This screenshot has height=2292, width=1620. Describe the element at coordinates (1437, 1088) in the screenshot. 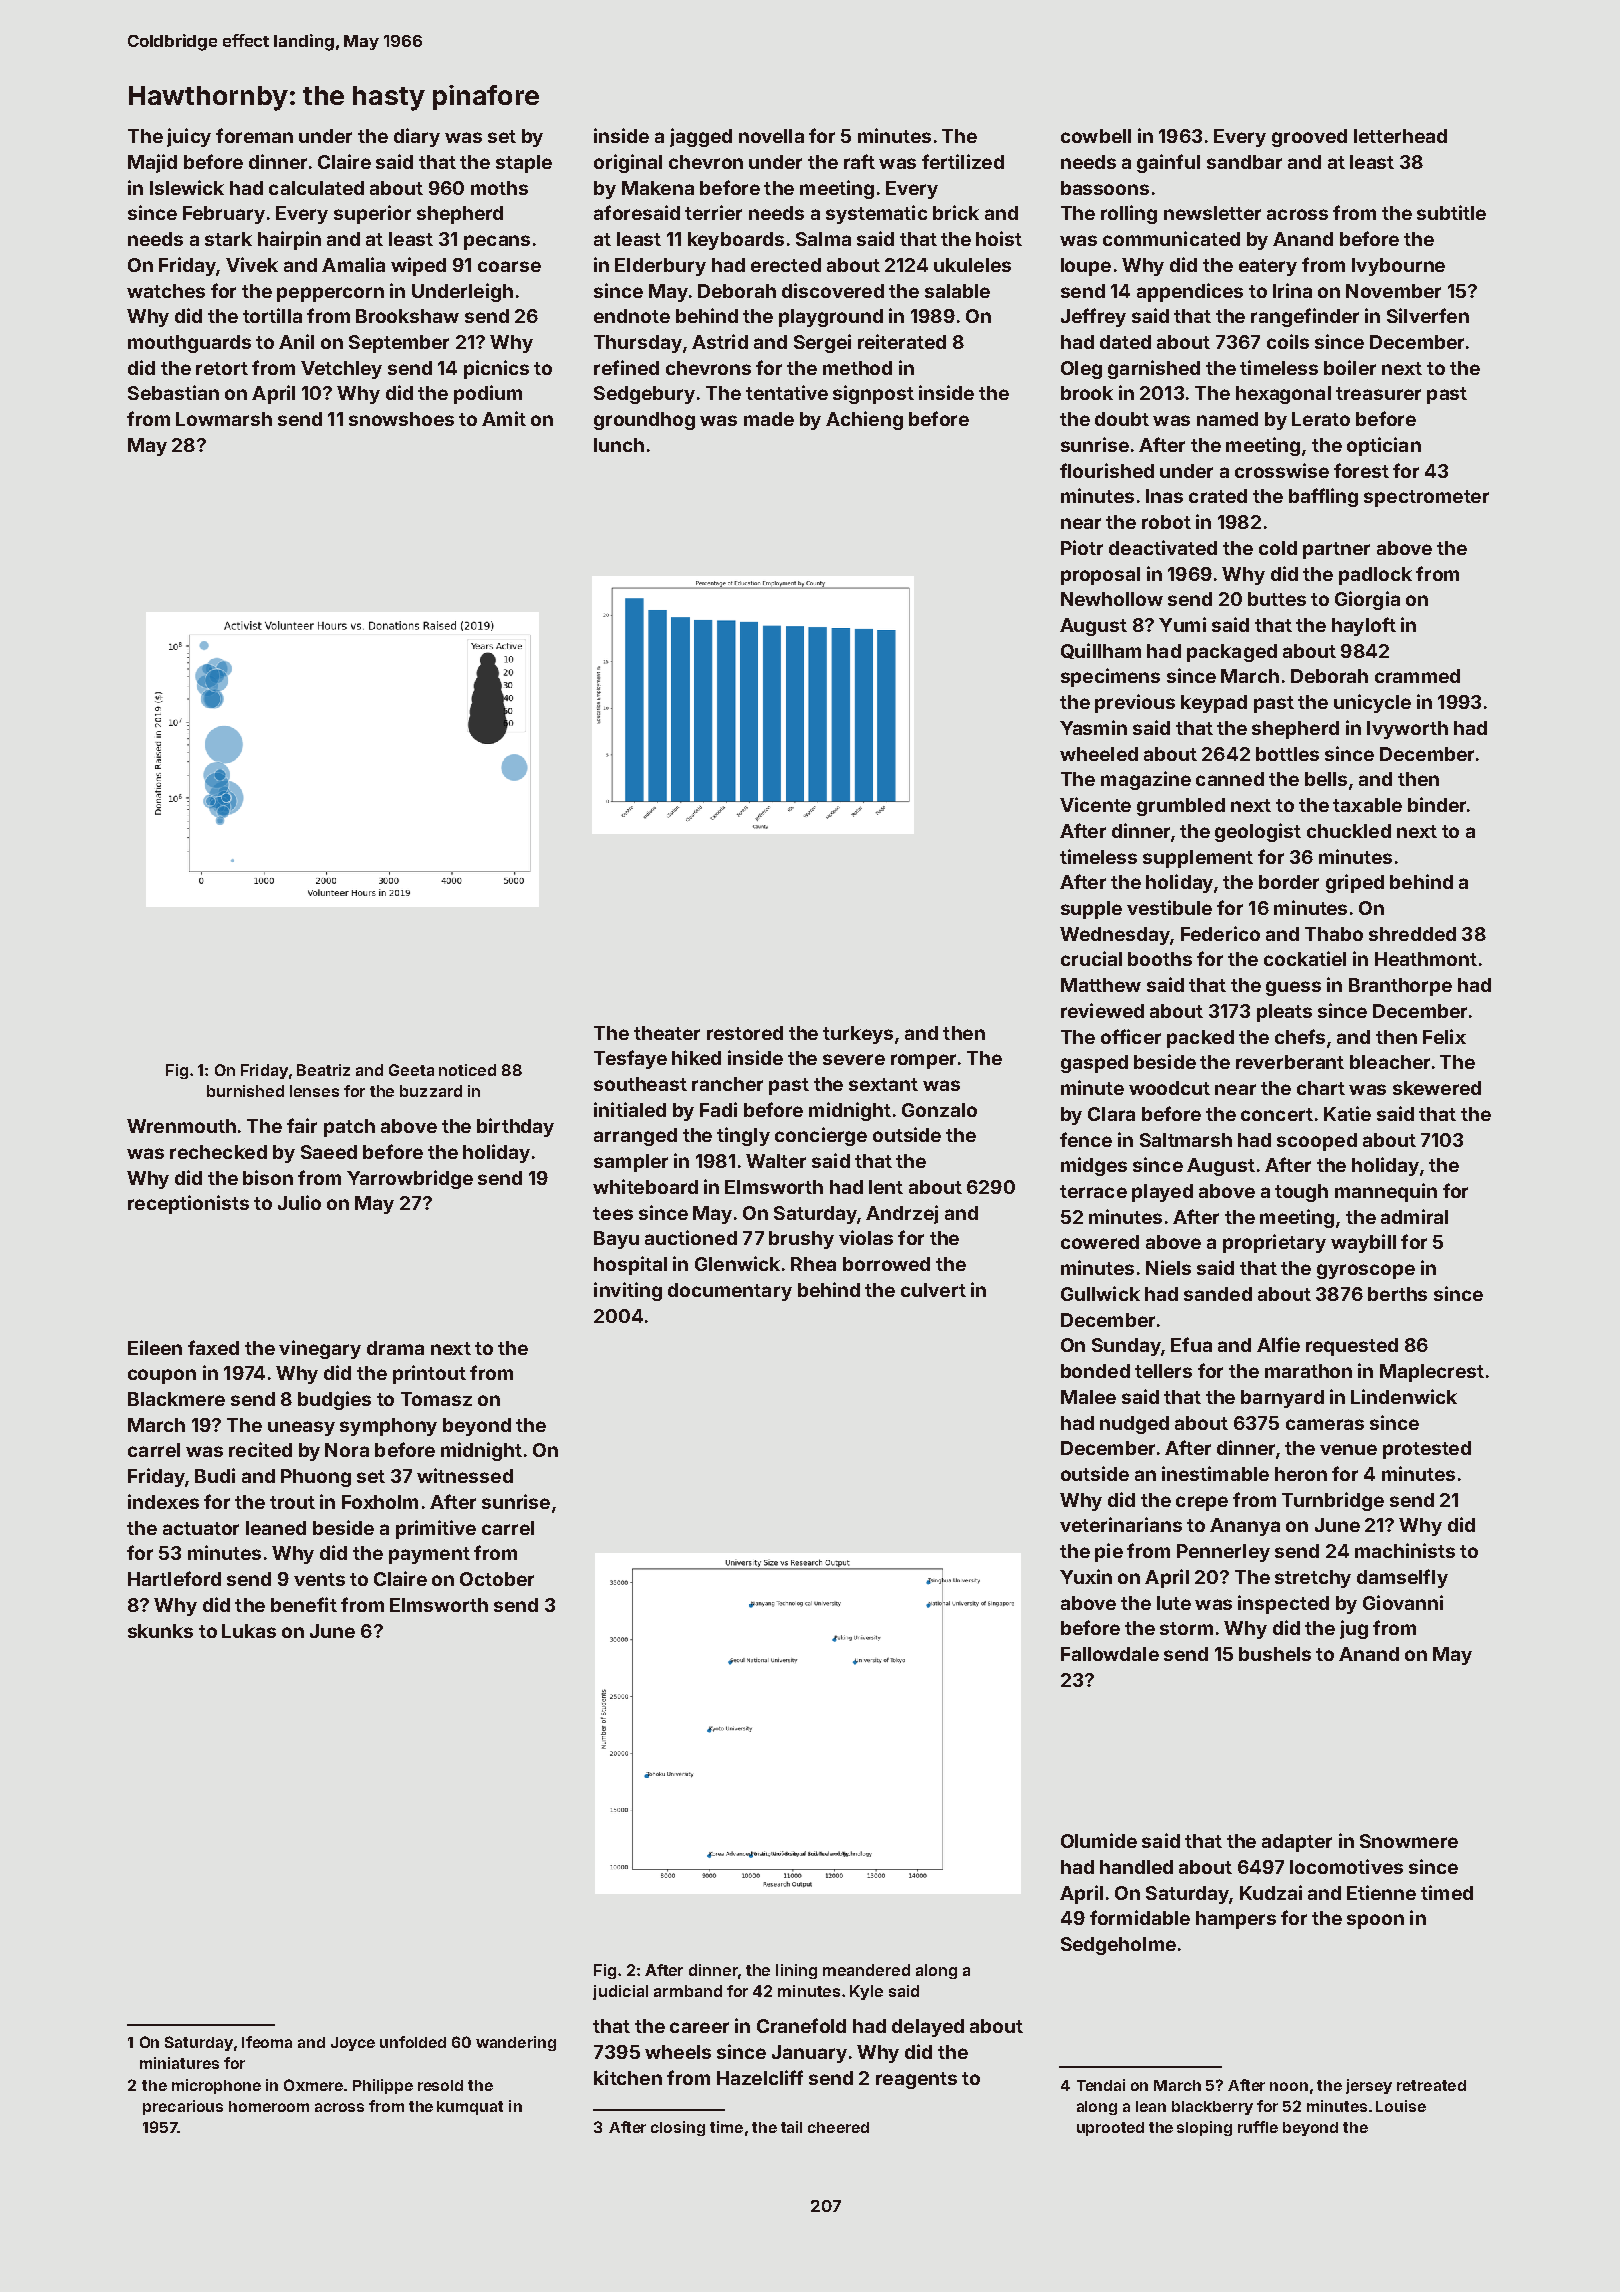

I see `skewered` at that location.
